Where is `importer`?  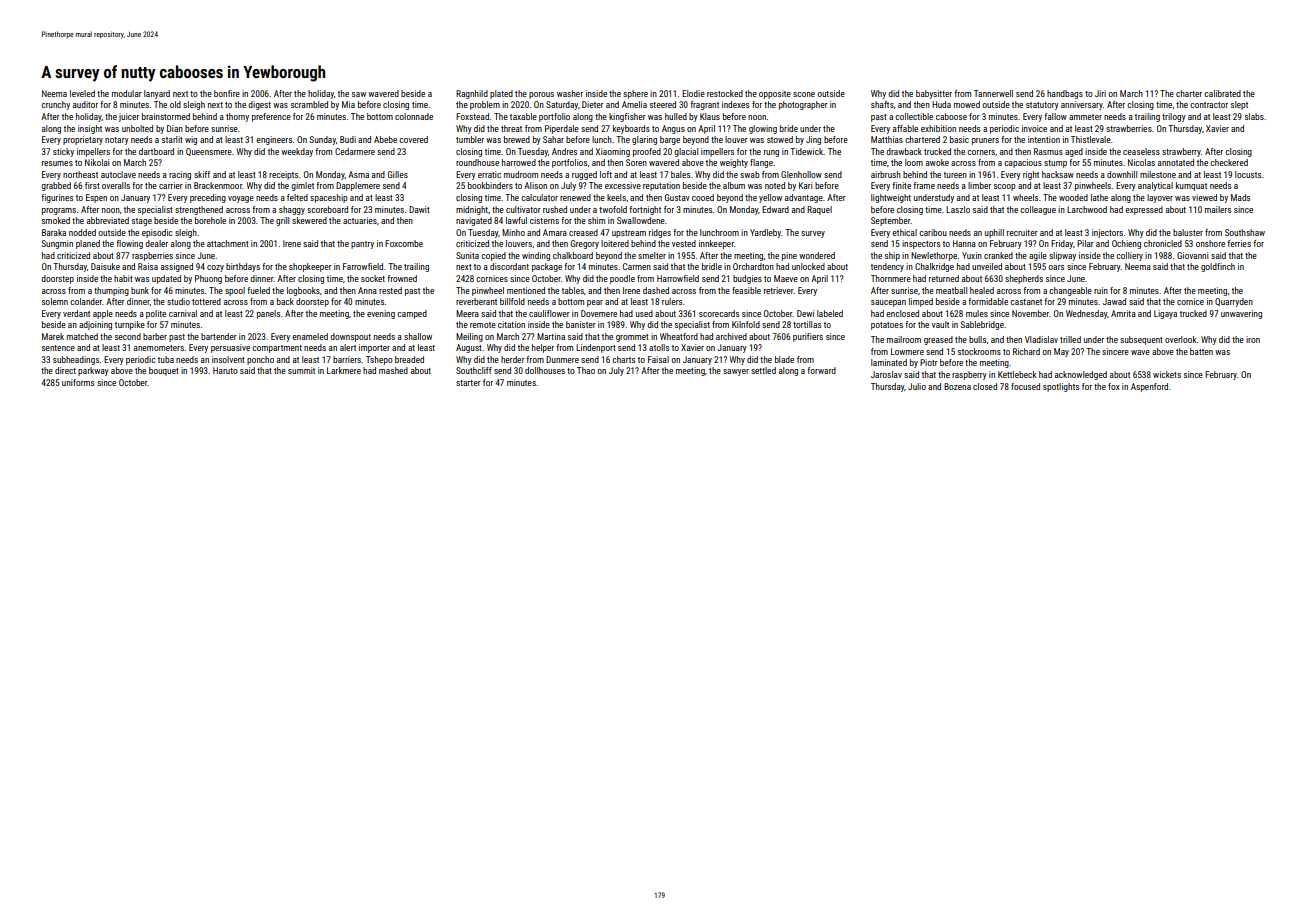 importer is located at coordinates (374, 348).
